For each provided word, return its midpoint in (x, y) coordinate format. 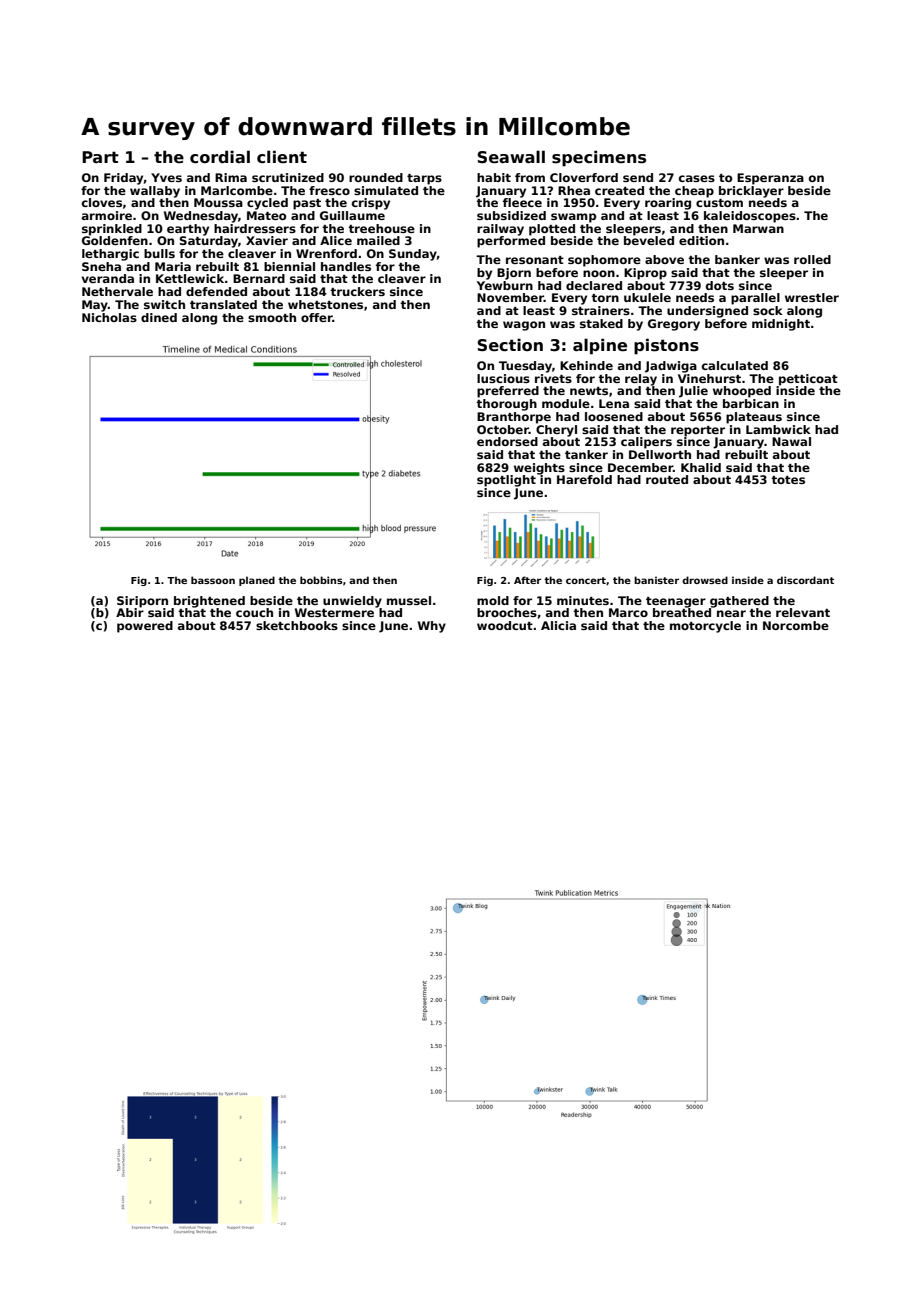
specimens (599, 158)
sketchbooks (297, 625)
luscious (503, 378)
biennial (289, 266)
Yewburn (505, 285)
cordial (220, 157)
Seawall (511, 157)
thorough (506, 405)
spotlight (506, 481)
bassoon (213, 580)
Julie (693, 392)
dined (159, 317)
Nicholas (109, 317)
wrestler (812, 297)
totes (788, 480)
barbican (751, 403)
